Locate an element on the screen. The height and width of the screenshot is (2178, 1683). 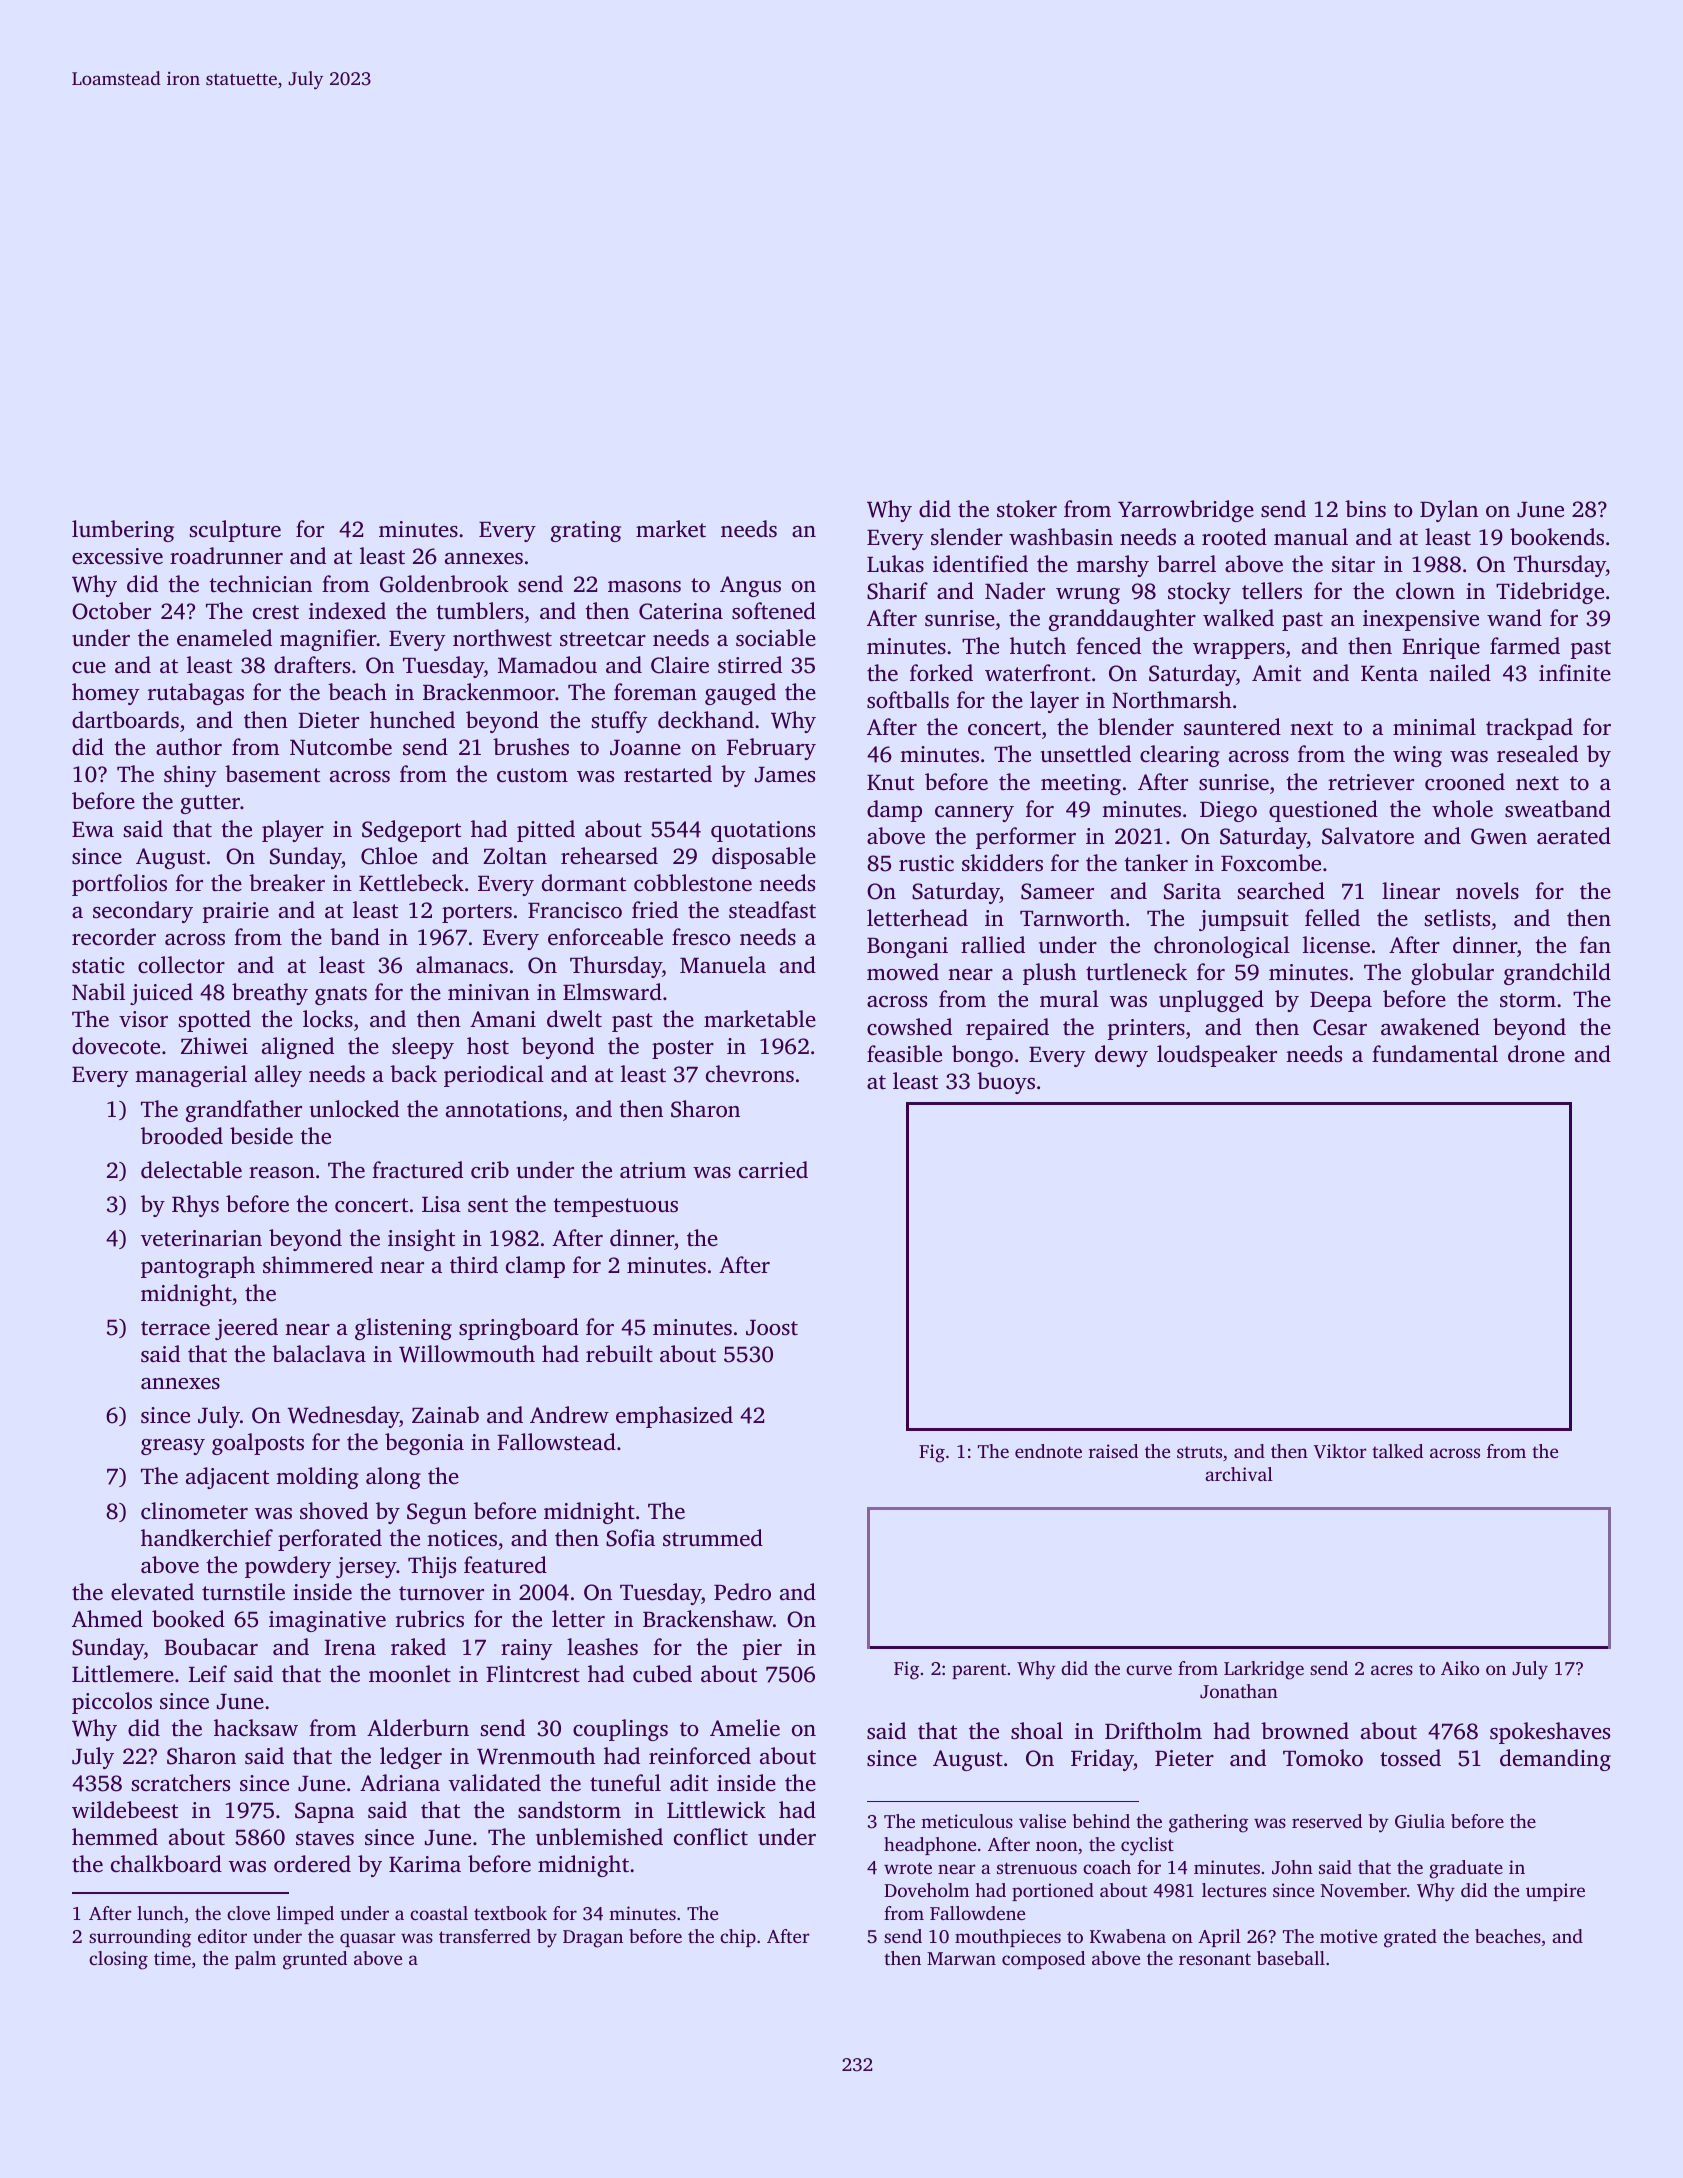
managerial is located at coordinates (191, 1076).
